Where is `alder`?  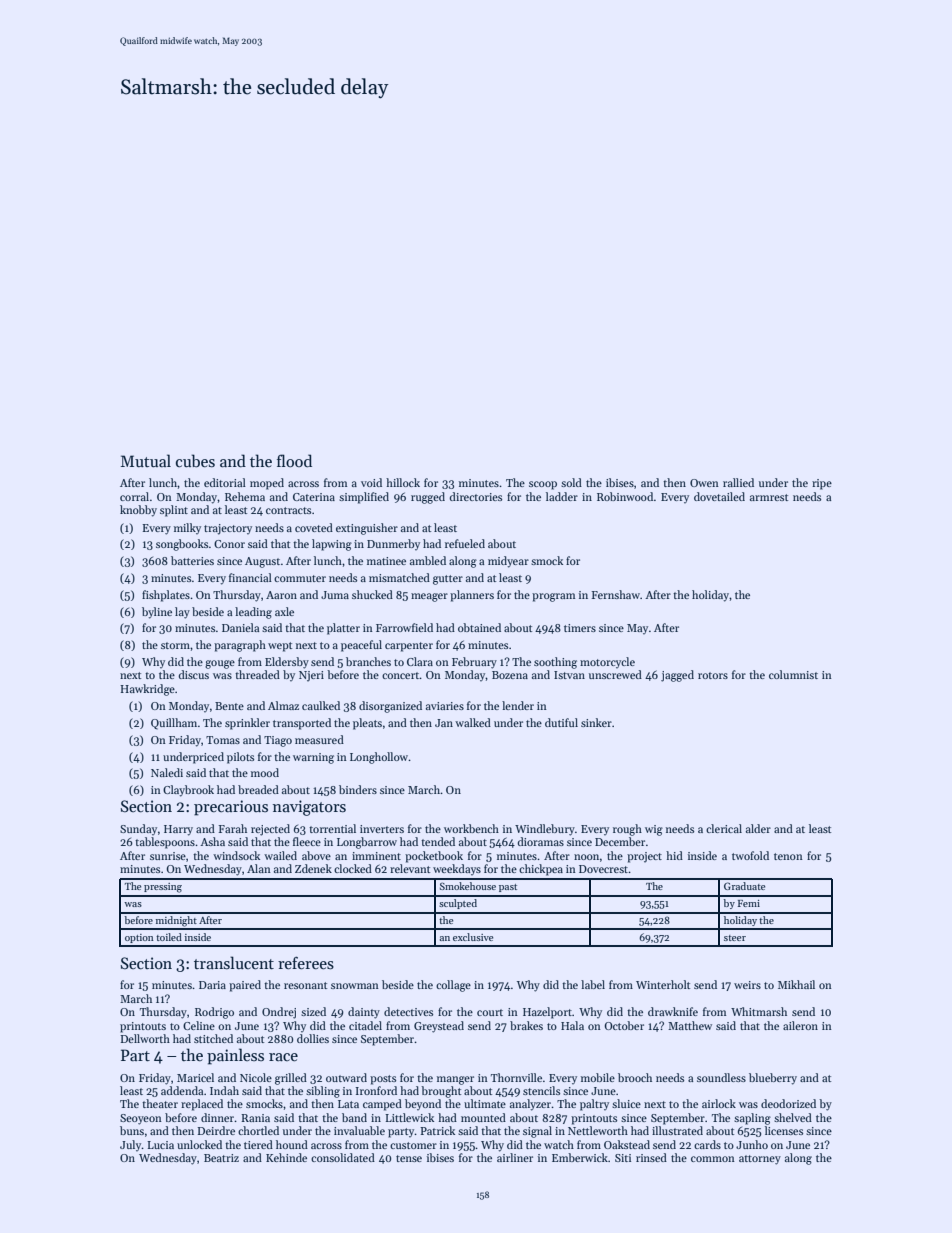
alder is located at coordinates (758, 828).
